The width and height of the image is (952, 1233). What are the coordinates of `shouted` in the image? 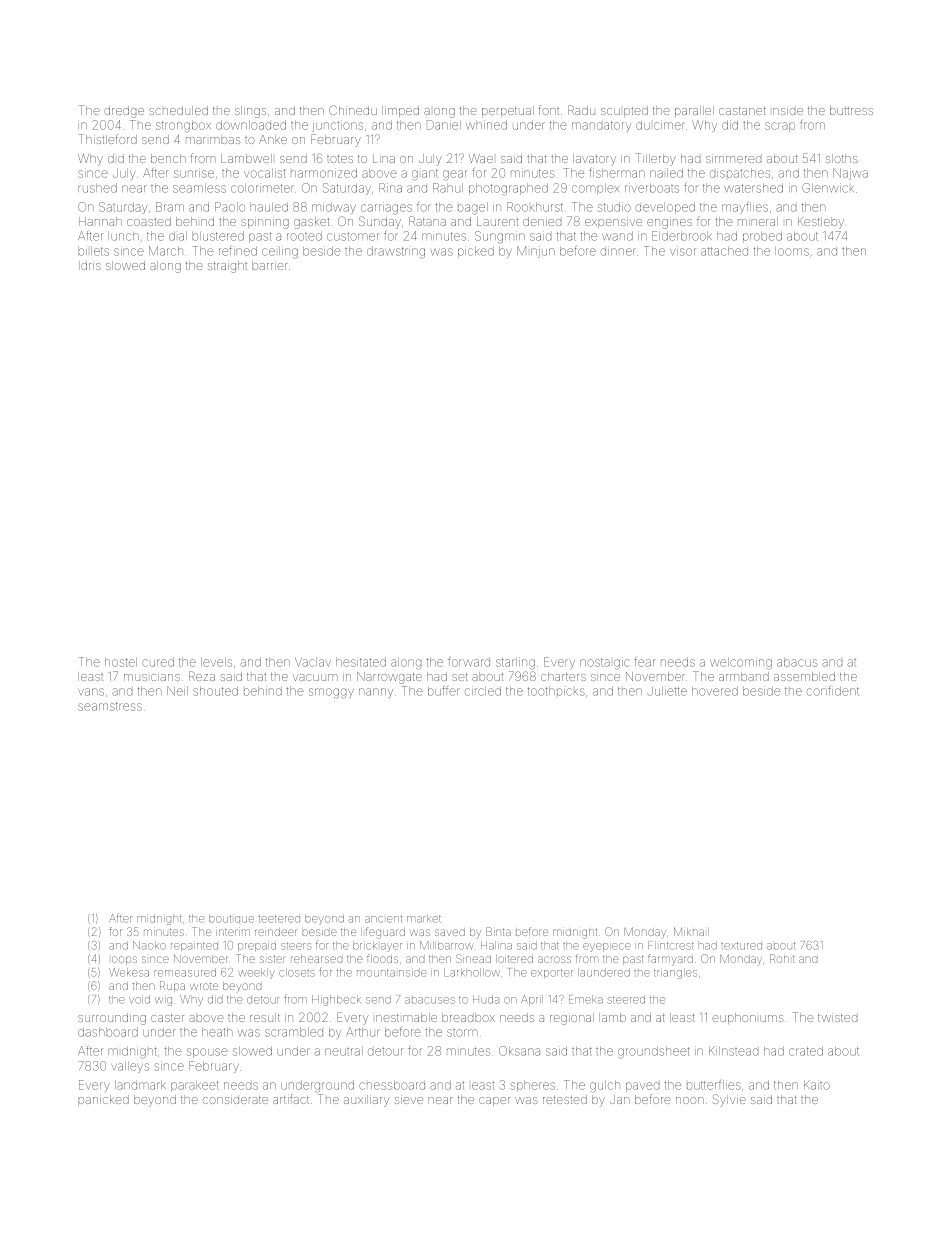 It's located at (215, 691).
